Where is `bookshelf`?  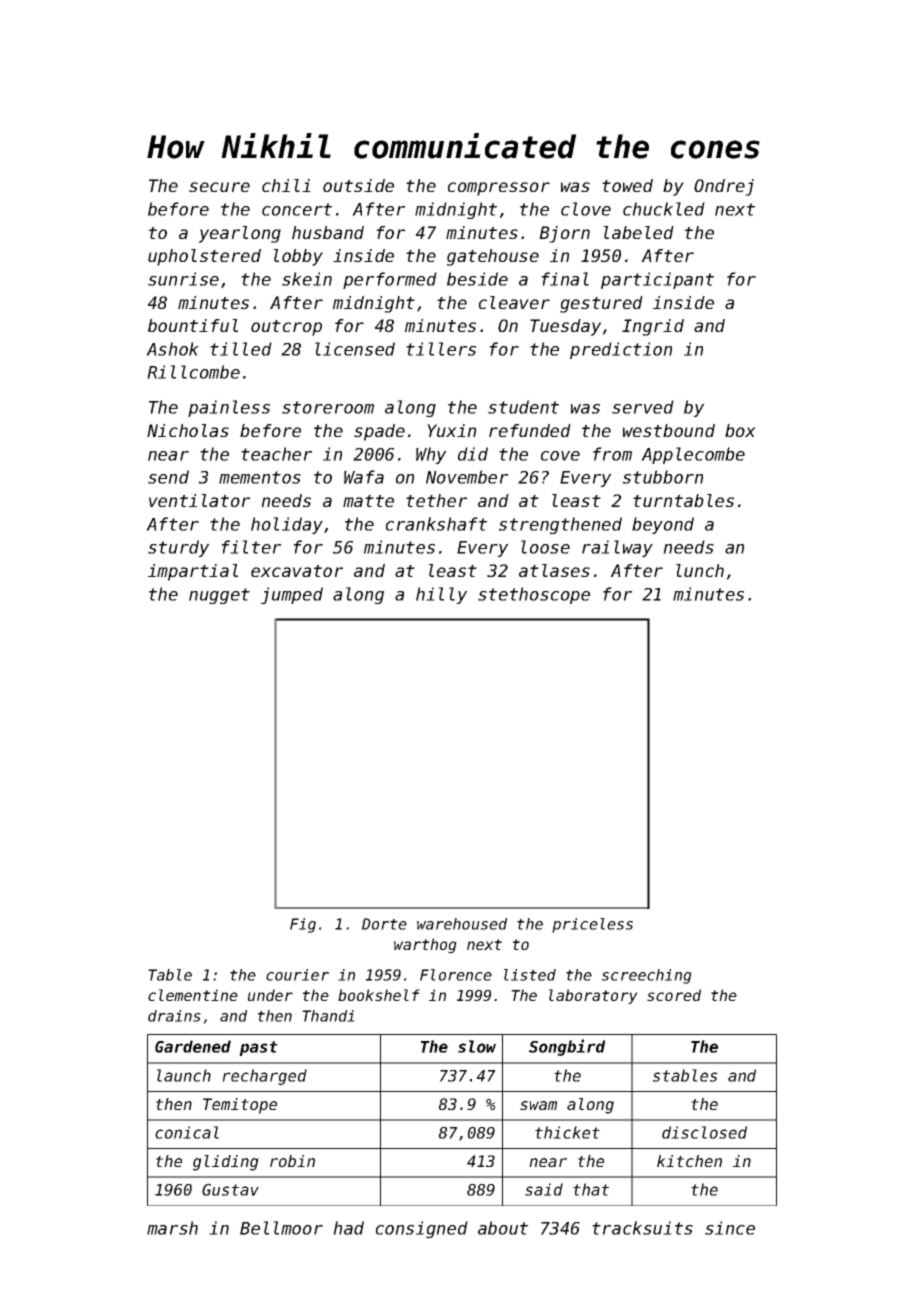
bookshelf is located at coordinates (379, 995).
